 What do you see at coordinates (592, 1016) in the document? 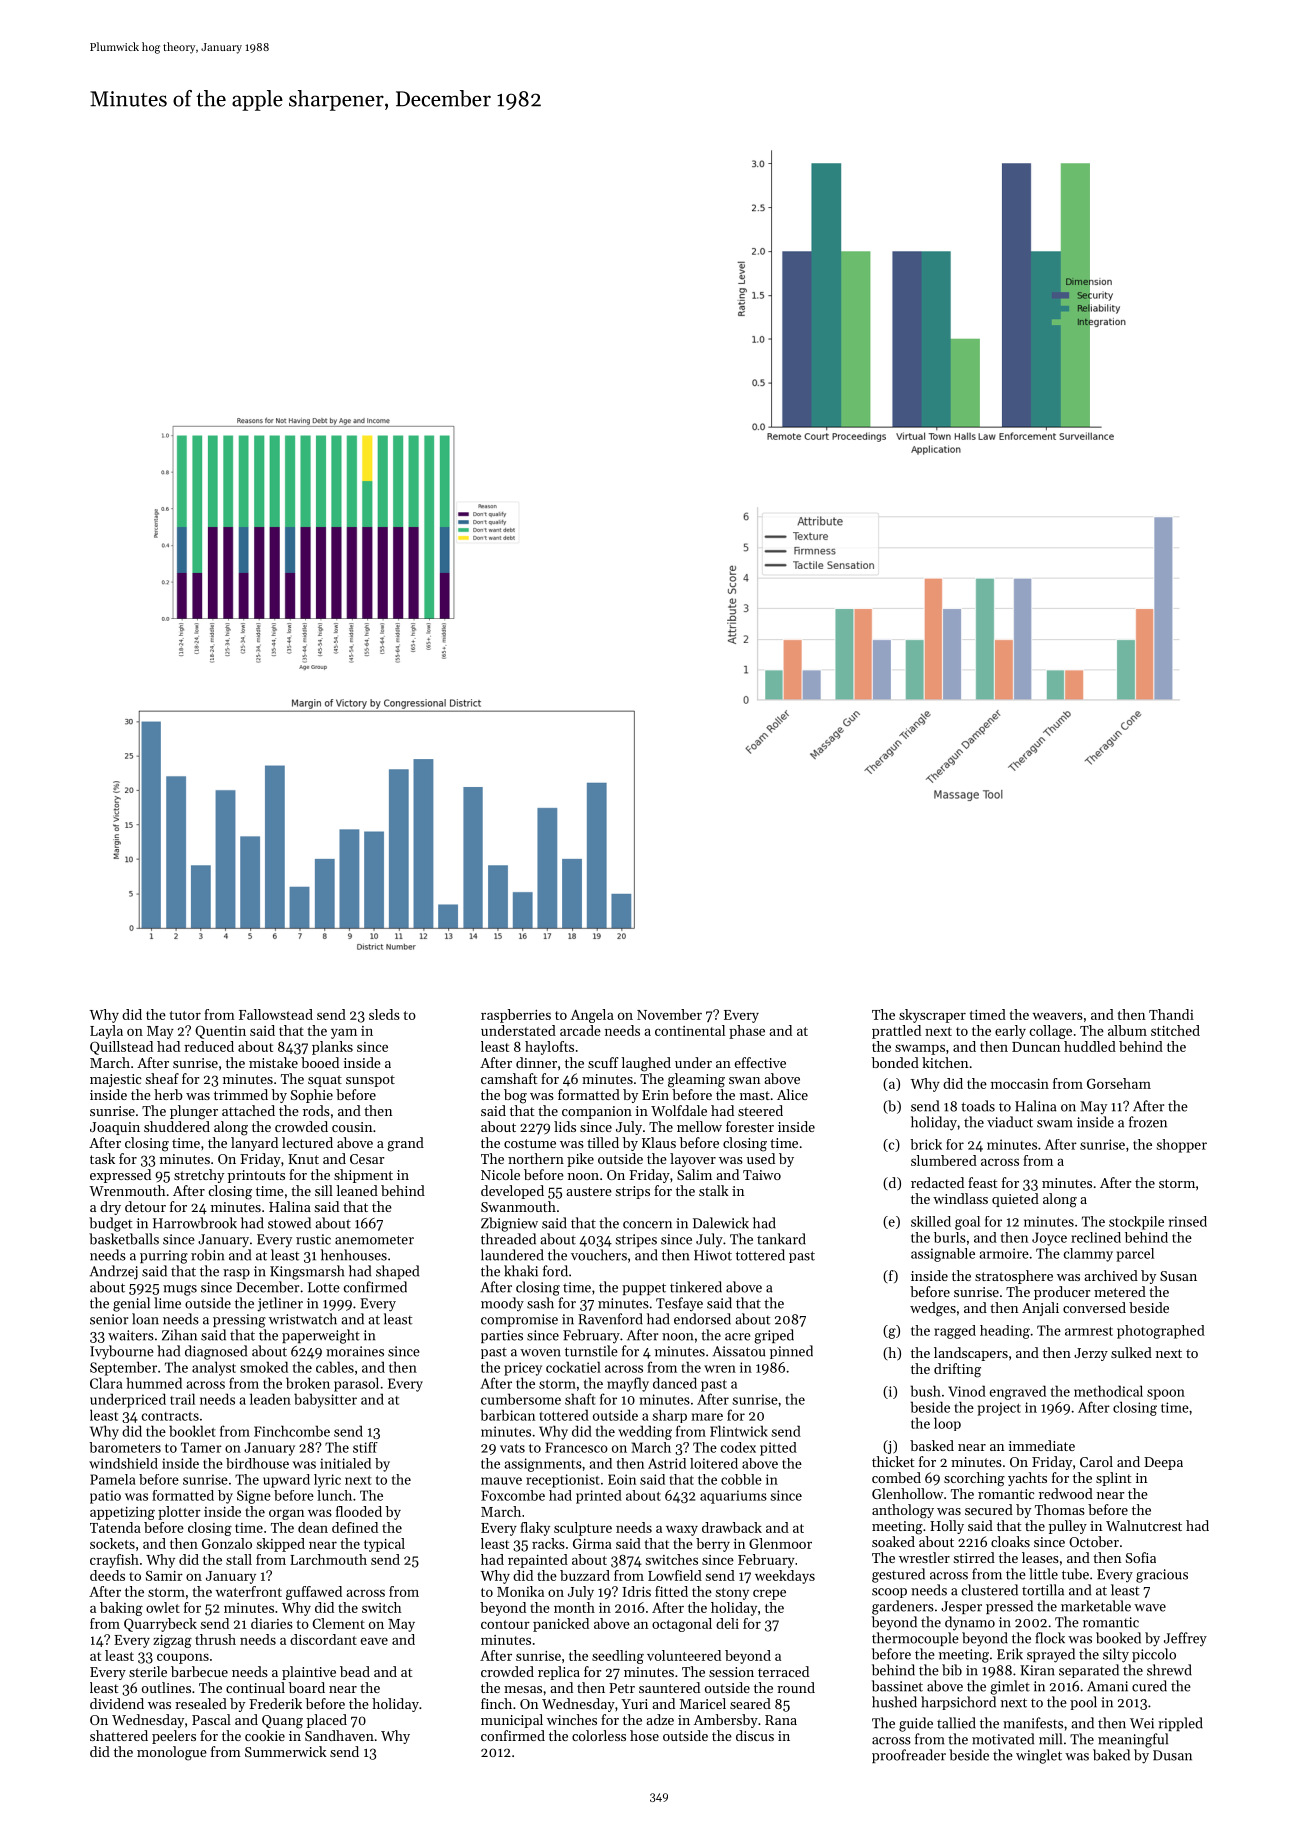
I see `Angela` at bounding box center [592, 1016].
